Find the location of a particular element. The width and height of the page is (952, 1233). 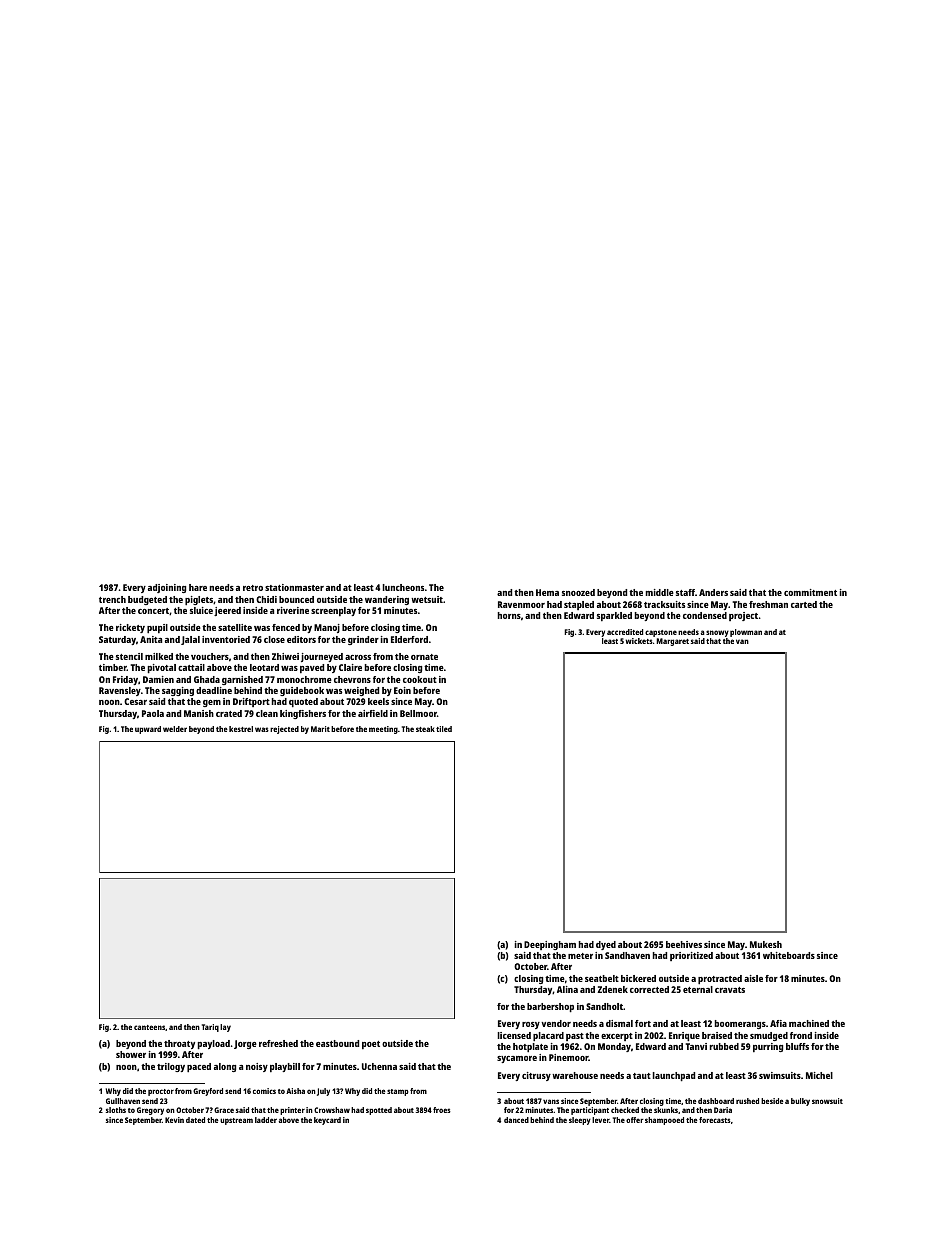

Mukesh is located at coordinates (766, 944).
